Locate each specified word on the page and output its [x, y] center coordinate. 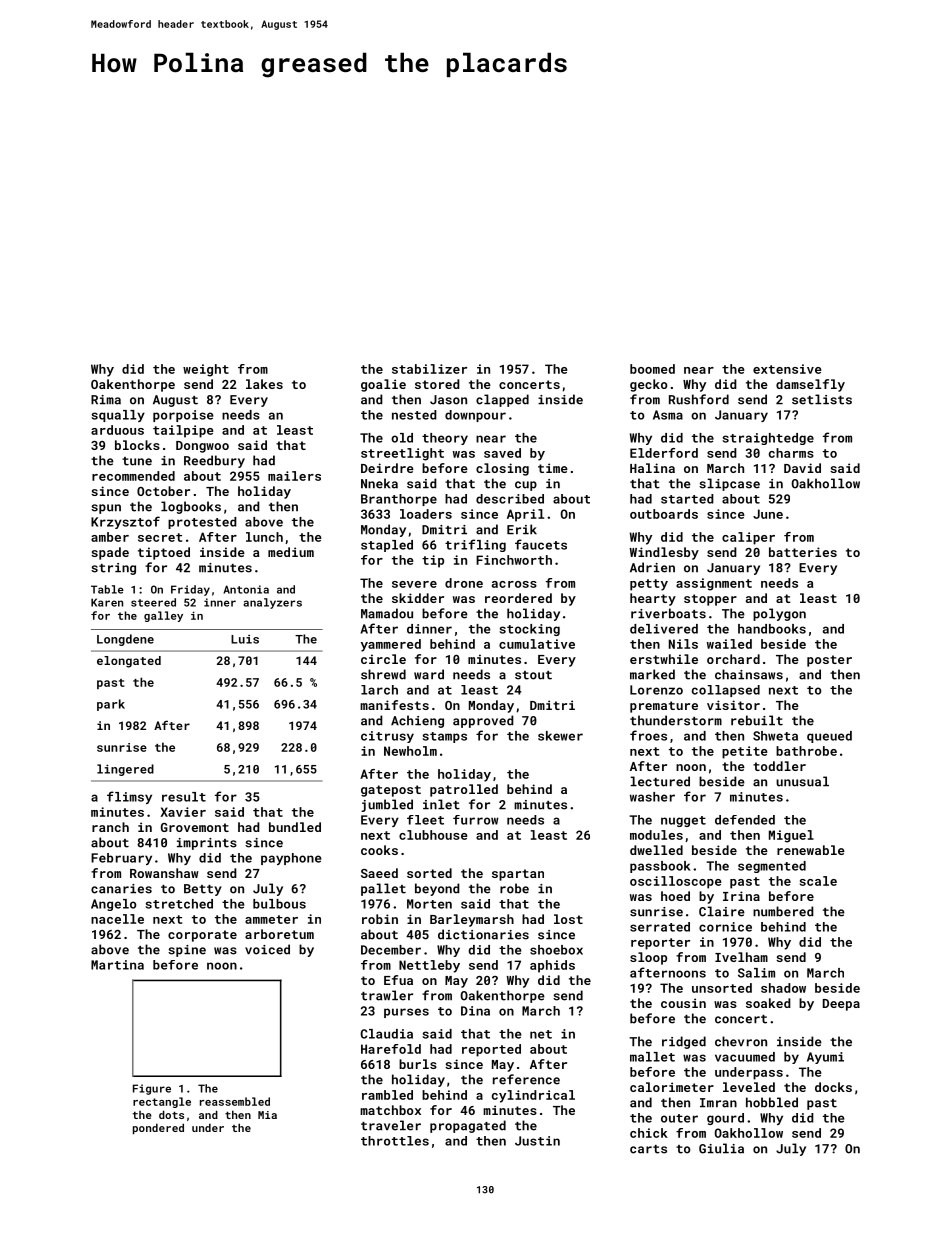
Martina [117, 965]
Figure [152, 1089]
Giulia [721, 1148]
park [111, 705]
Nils [683, 644]
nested [414, 415]
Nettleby [429, 966]
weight [206, 370]
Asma [668, 415]
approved [483, 721]
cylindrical [533, 1096]
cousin [683, 1003]
